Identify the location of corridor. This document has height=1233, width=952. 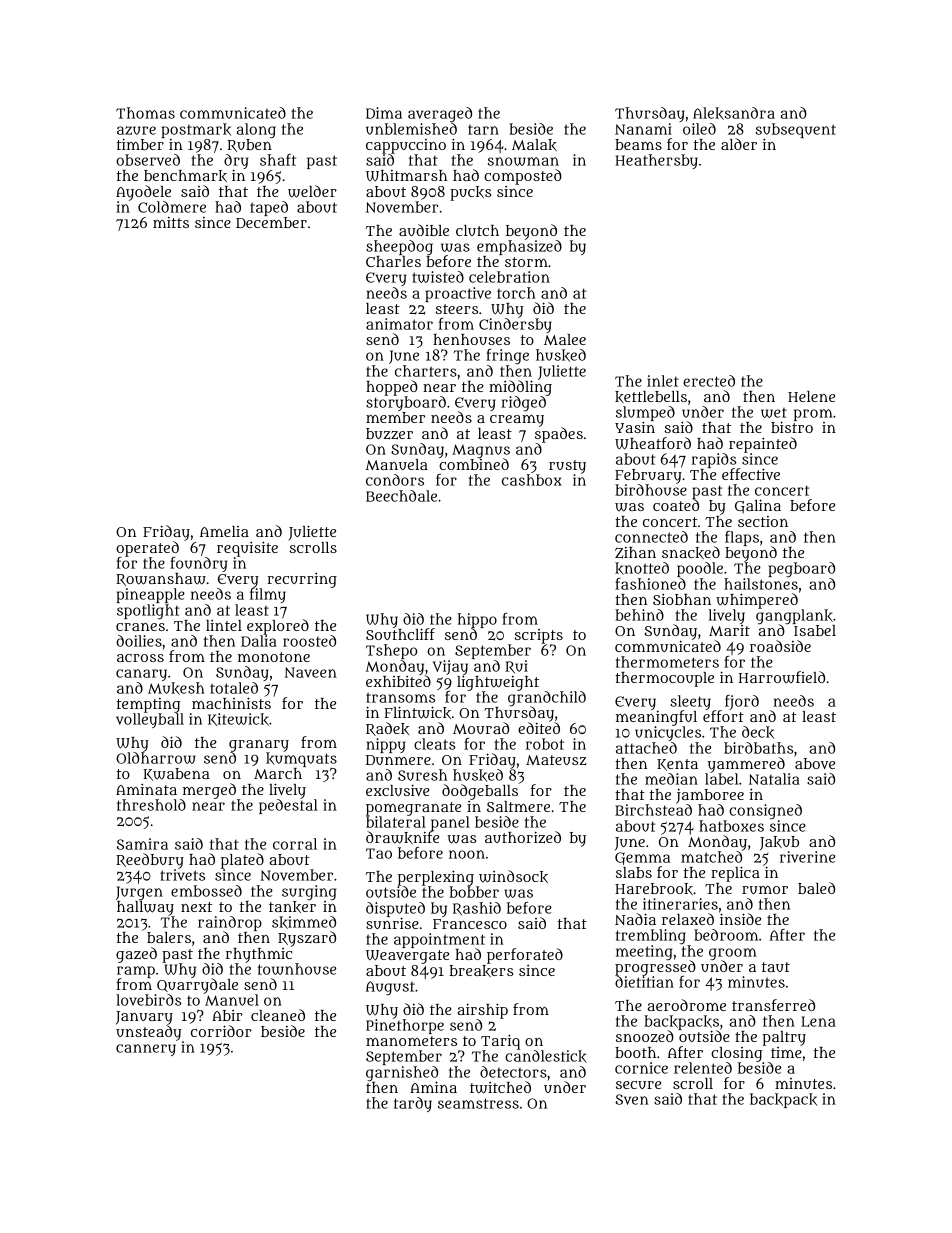
(221, 1031).
